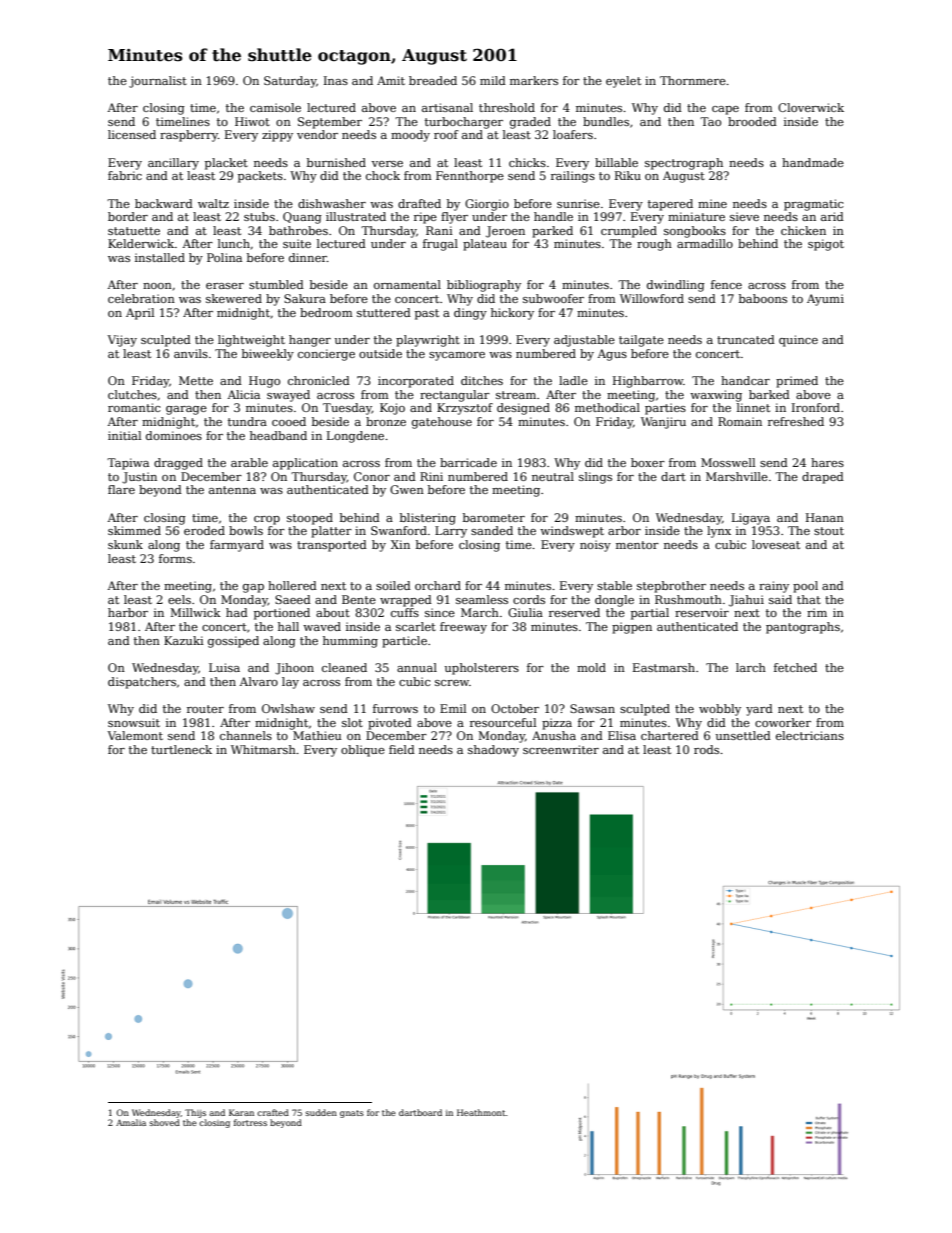  Describe the element at coordinates (352, 1114) in the document. I see `gnats` at that location.
